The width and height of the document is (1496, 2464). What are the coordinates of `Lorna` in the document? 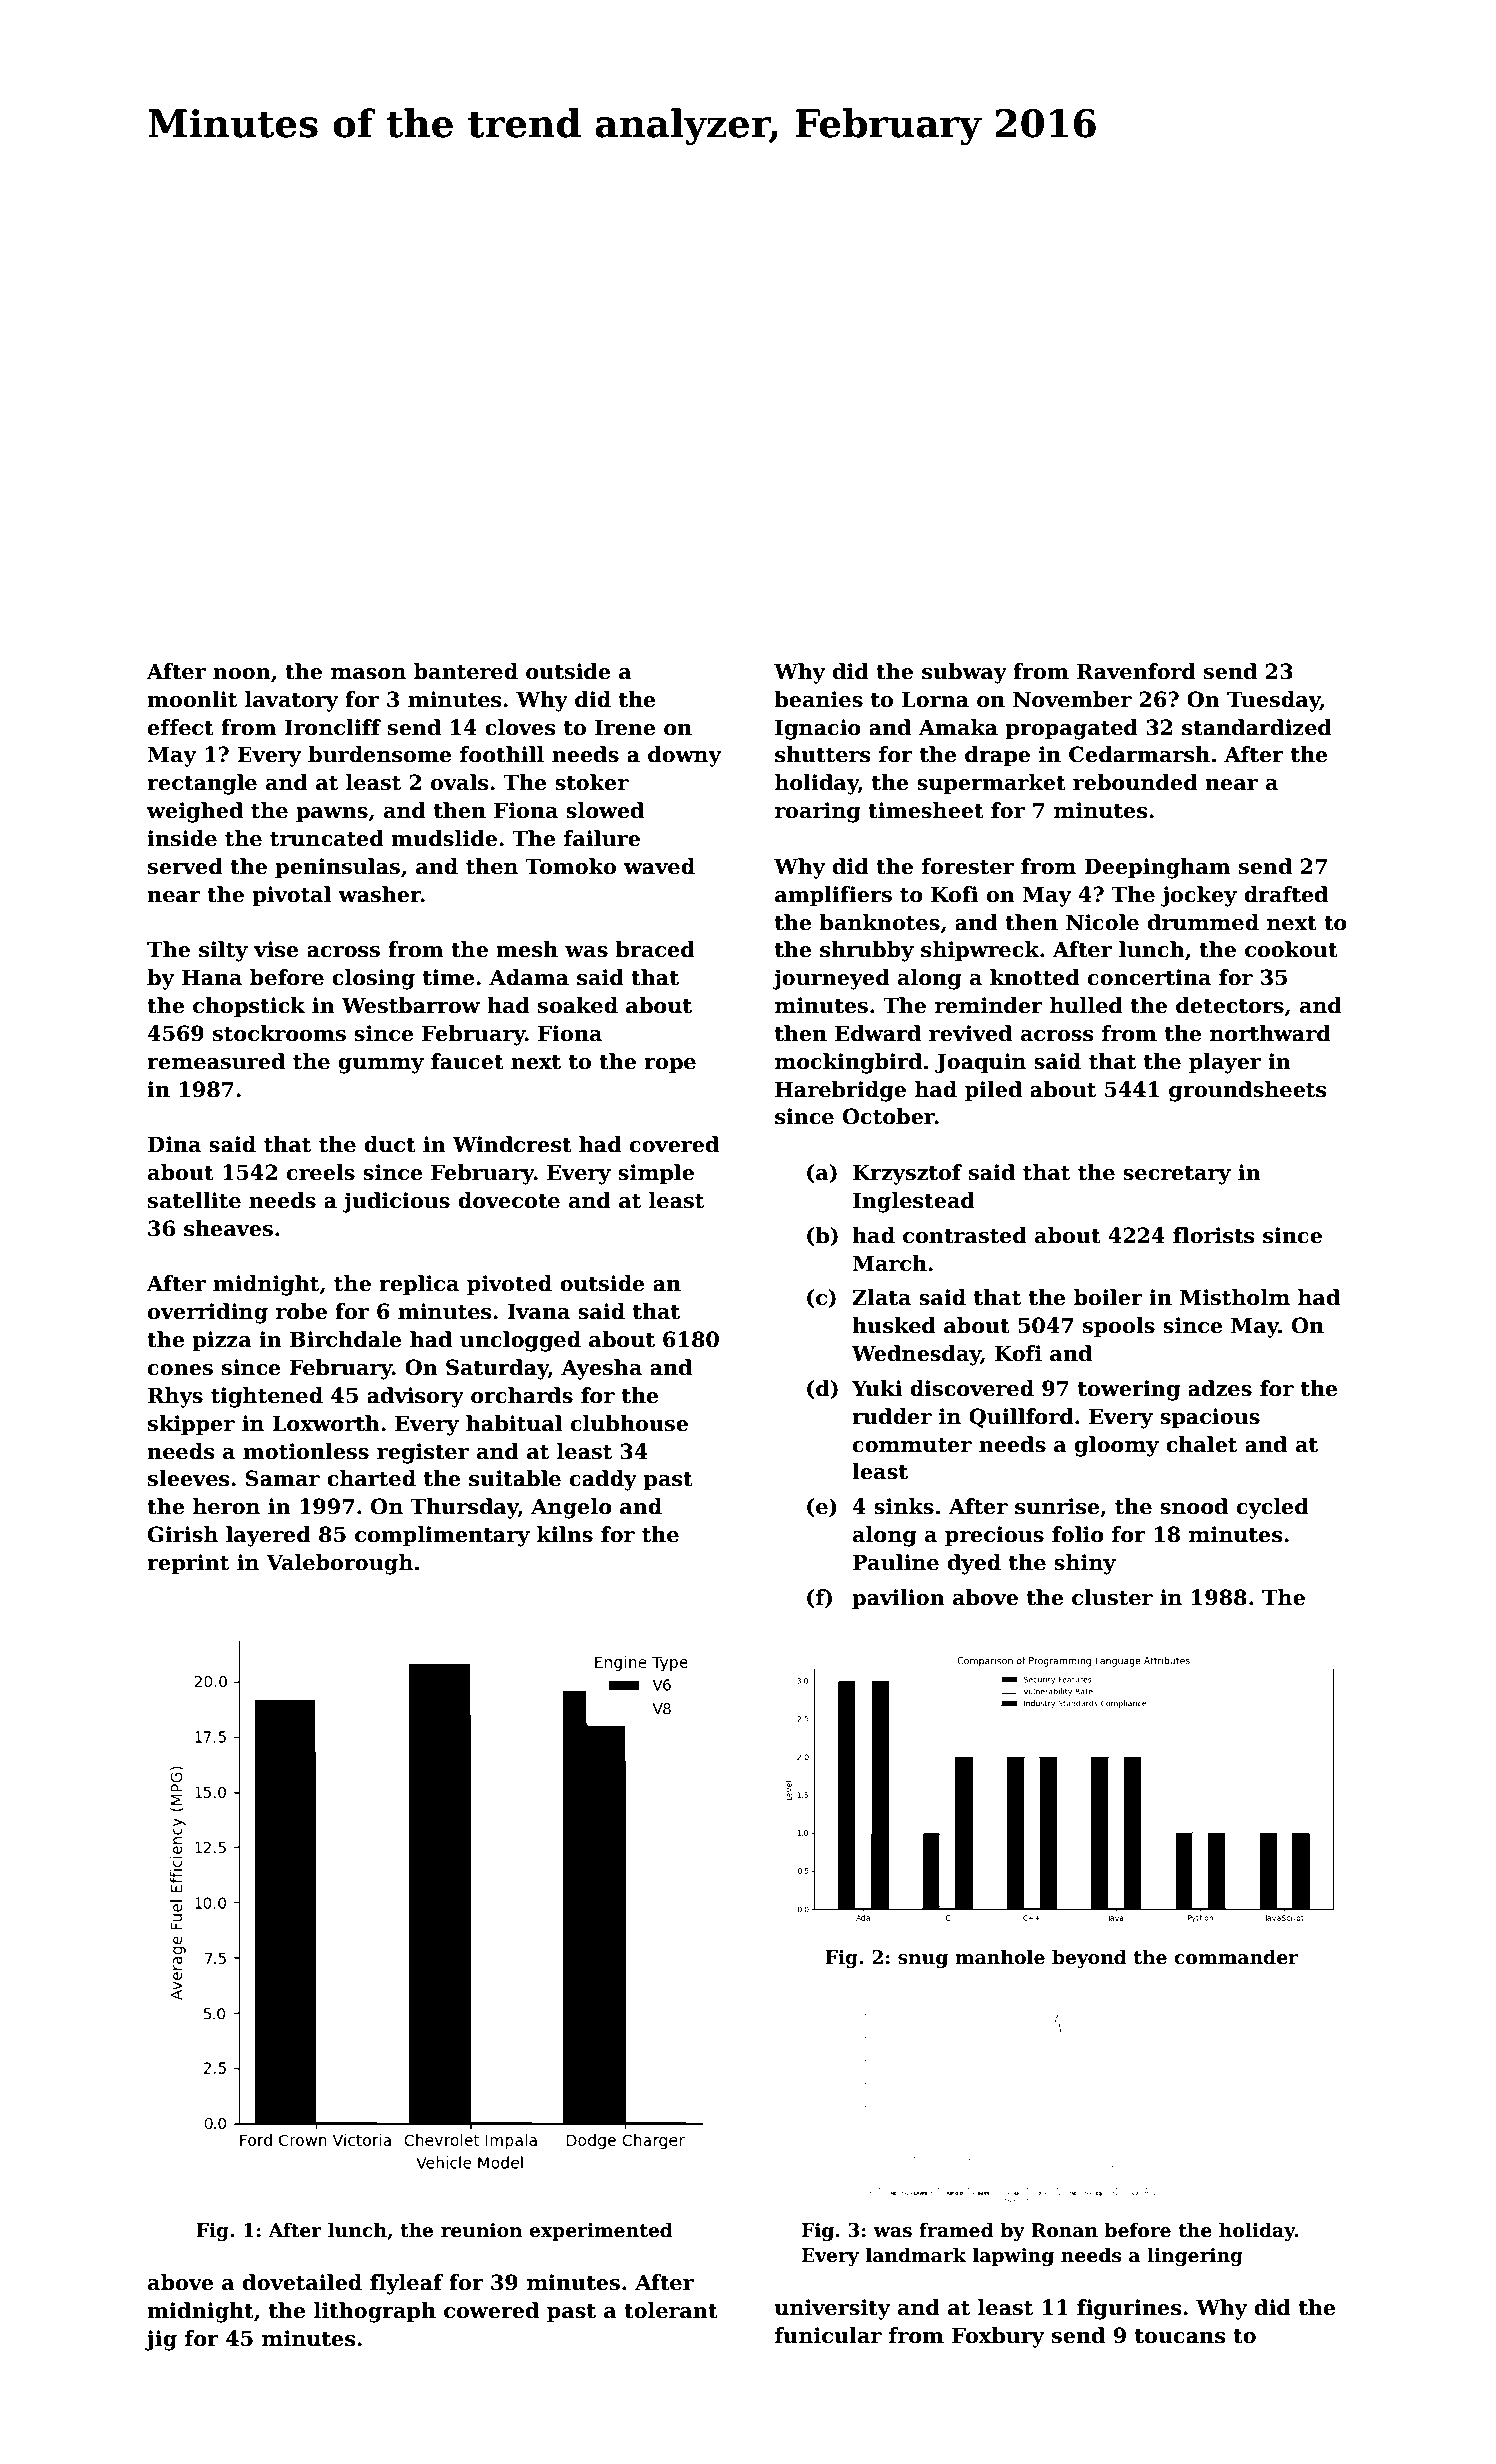 It's located at (935, 699).
